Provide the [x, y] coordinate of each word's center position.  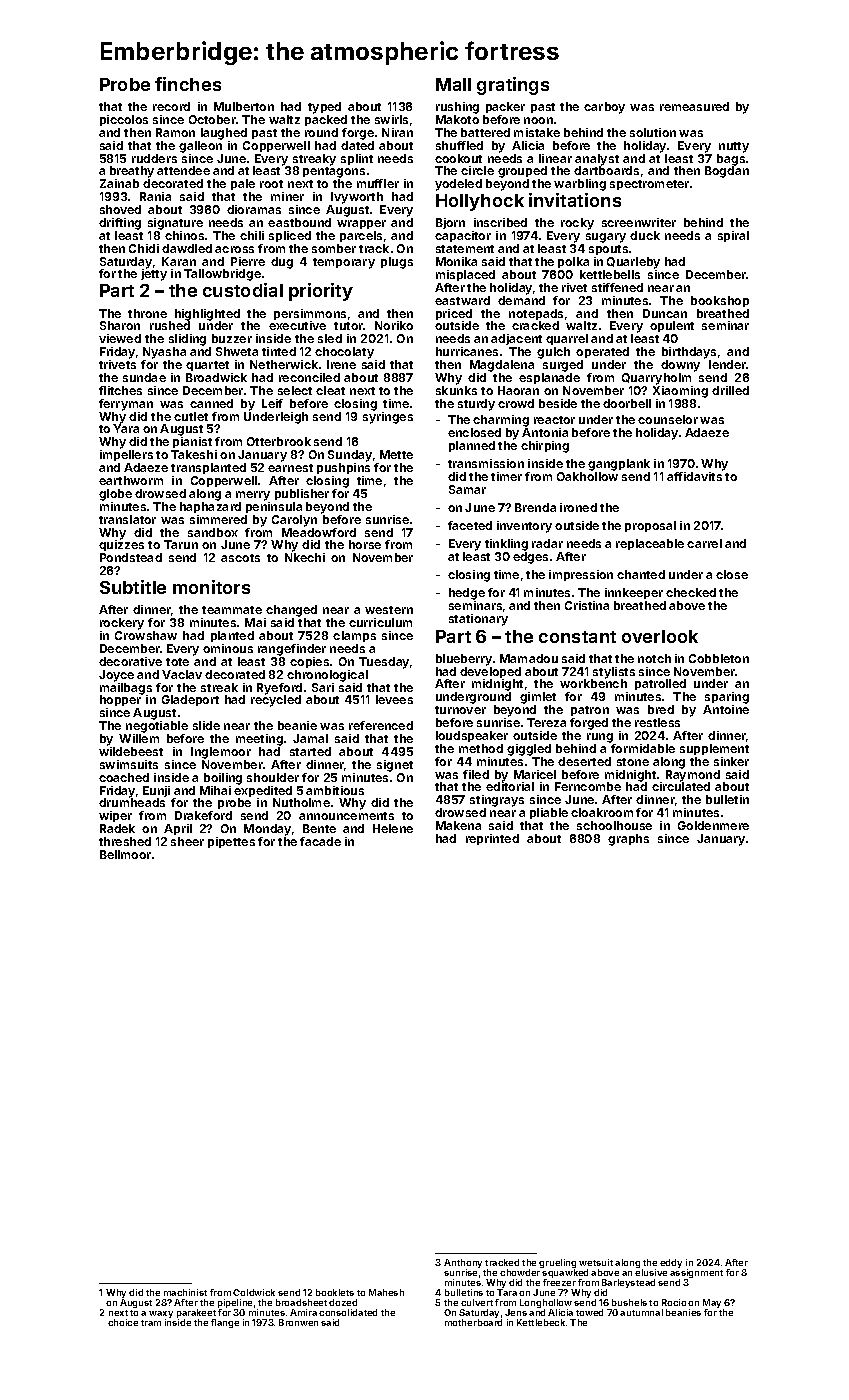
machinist [185, 1292]
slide [206, 725]
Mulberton [244, 106]
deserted [584, 761]
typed [324, 108]
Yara [126, 428]
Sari [323, 687]
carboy [604, 108]
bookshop [720, 301]
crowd [516, 403]
